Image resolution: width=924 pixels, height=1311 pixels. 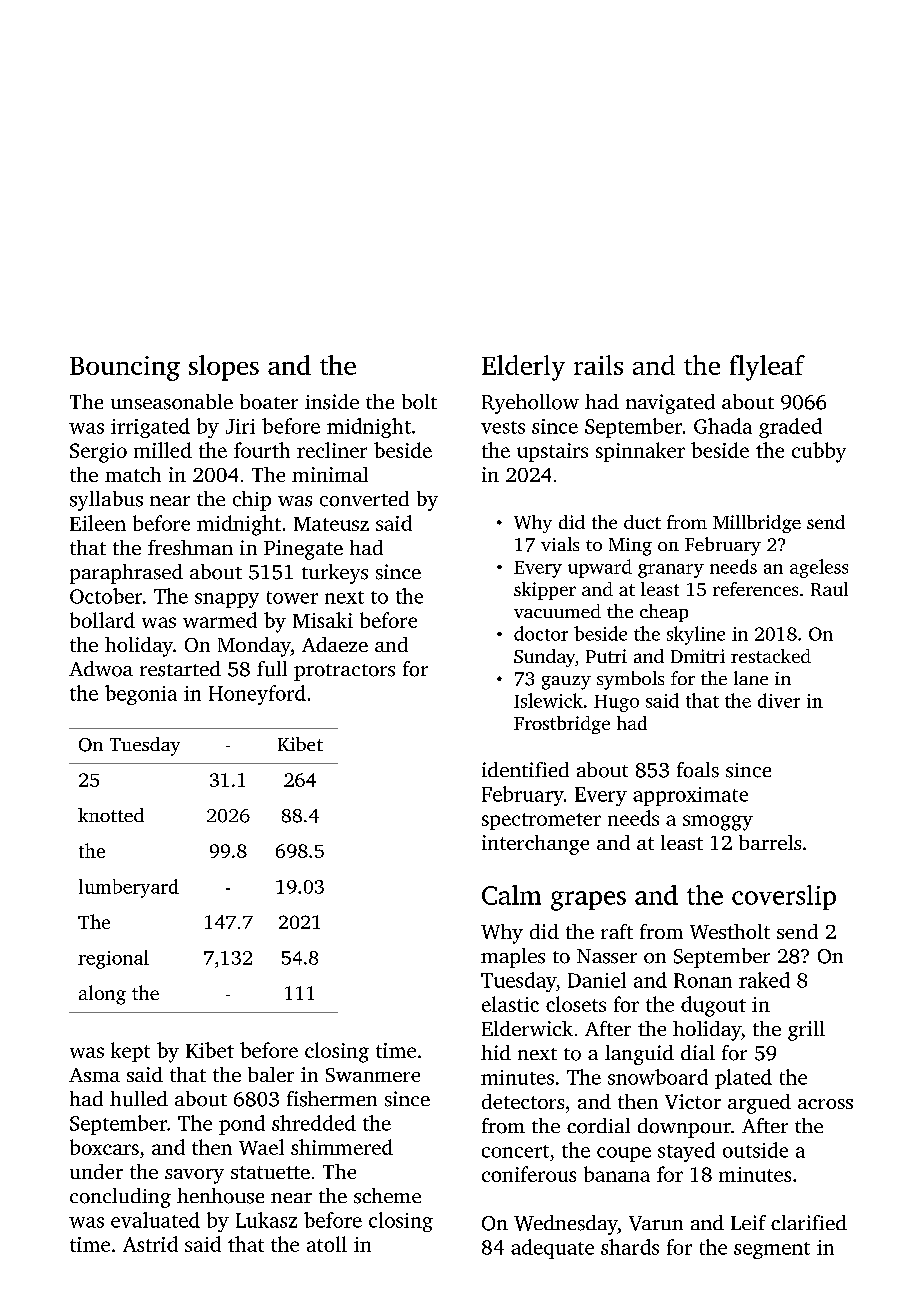 I want to click on regional, so click(x=113, y=959).
